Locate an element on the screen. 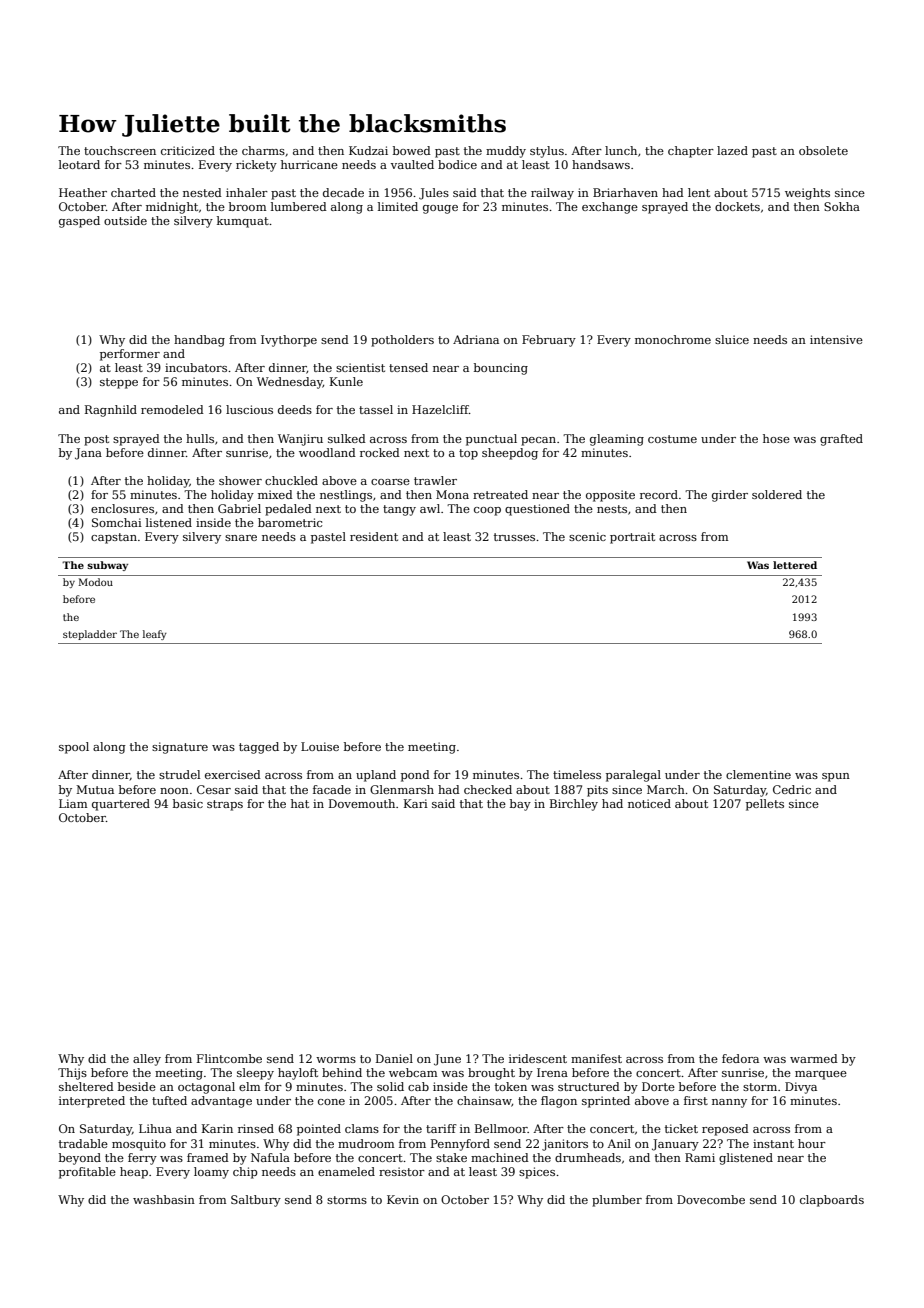 The image size is (924, 1308). straps is located at coordinates (225, 805).
